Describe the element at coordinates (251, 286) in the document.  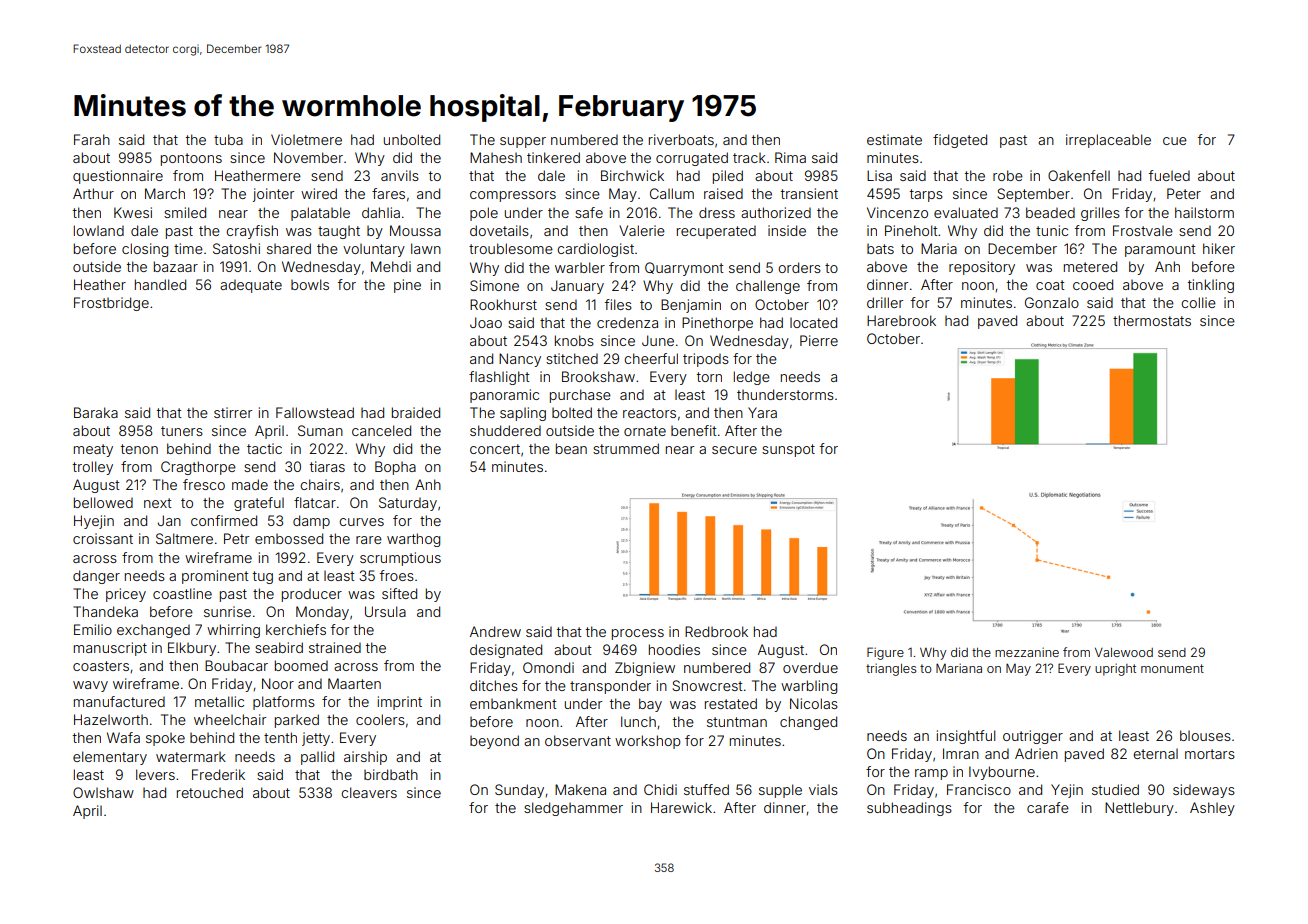
I see `adequate` at that location.
